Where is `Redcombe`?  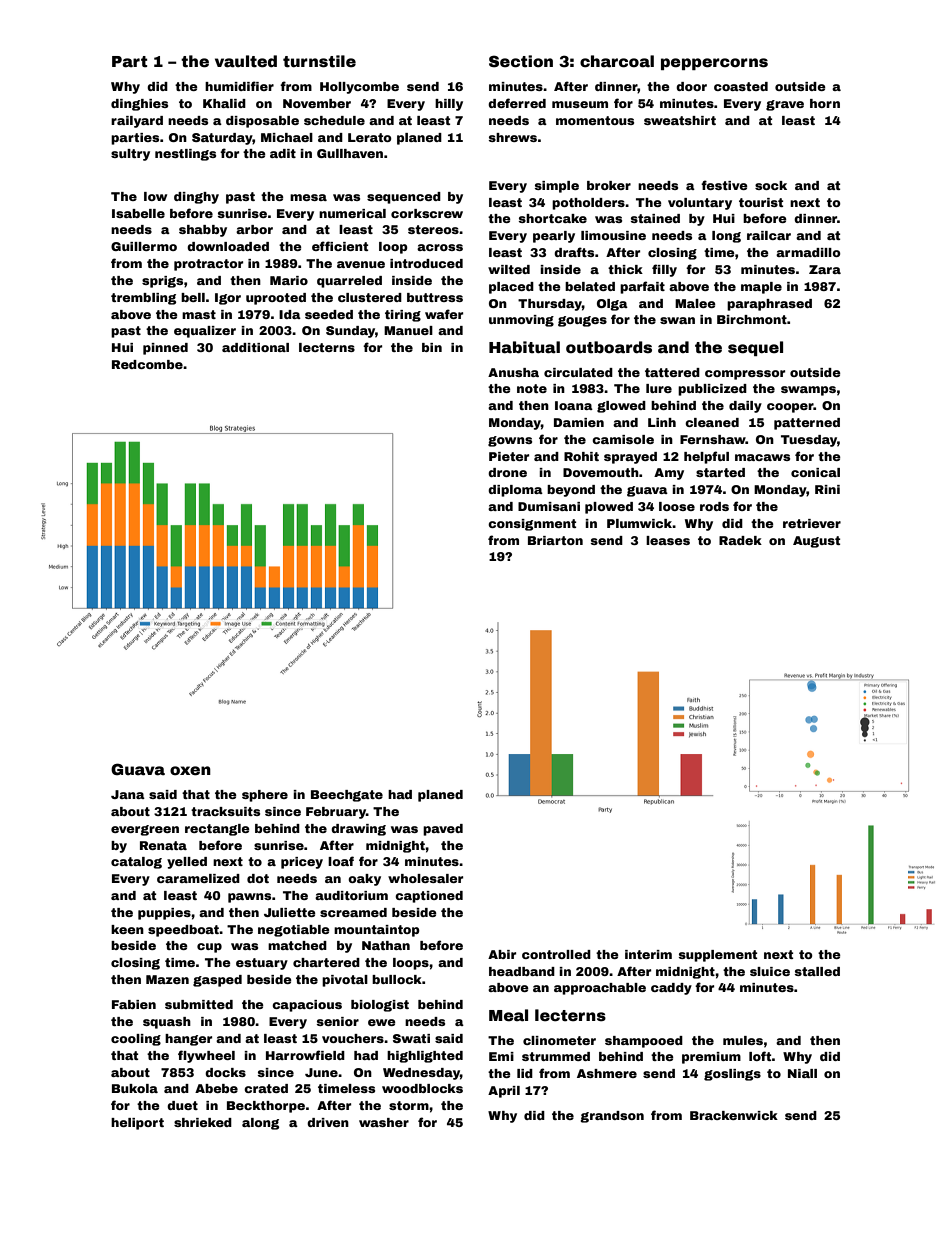
Redcombe is located at coordinates (147, 364).
